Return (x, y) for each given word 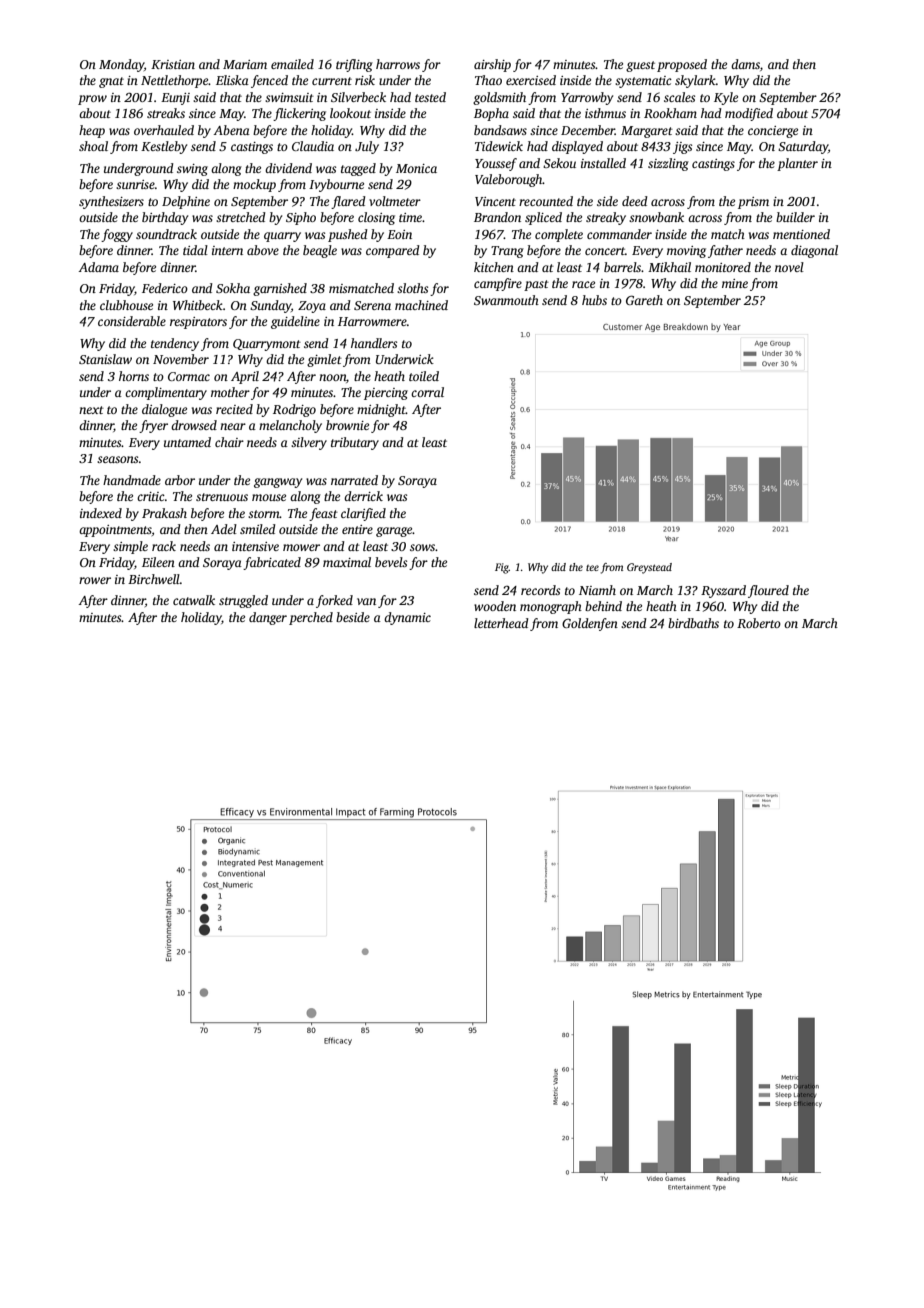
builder (795, 217)
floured (768, 591)
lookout (350, 113)
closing (376, 218)
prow (92, 100)
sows (423, 547)
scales (679, 97)
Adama (98, 267)
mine (735, 283)
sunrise (135, 184)
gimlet (324, 360)
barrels (622, 267)
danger (268, 618)
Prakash (164, 513)
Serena (372, 305)
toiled (424, 376)
